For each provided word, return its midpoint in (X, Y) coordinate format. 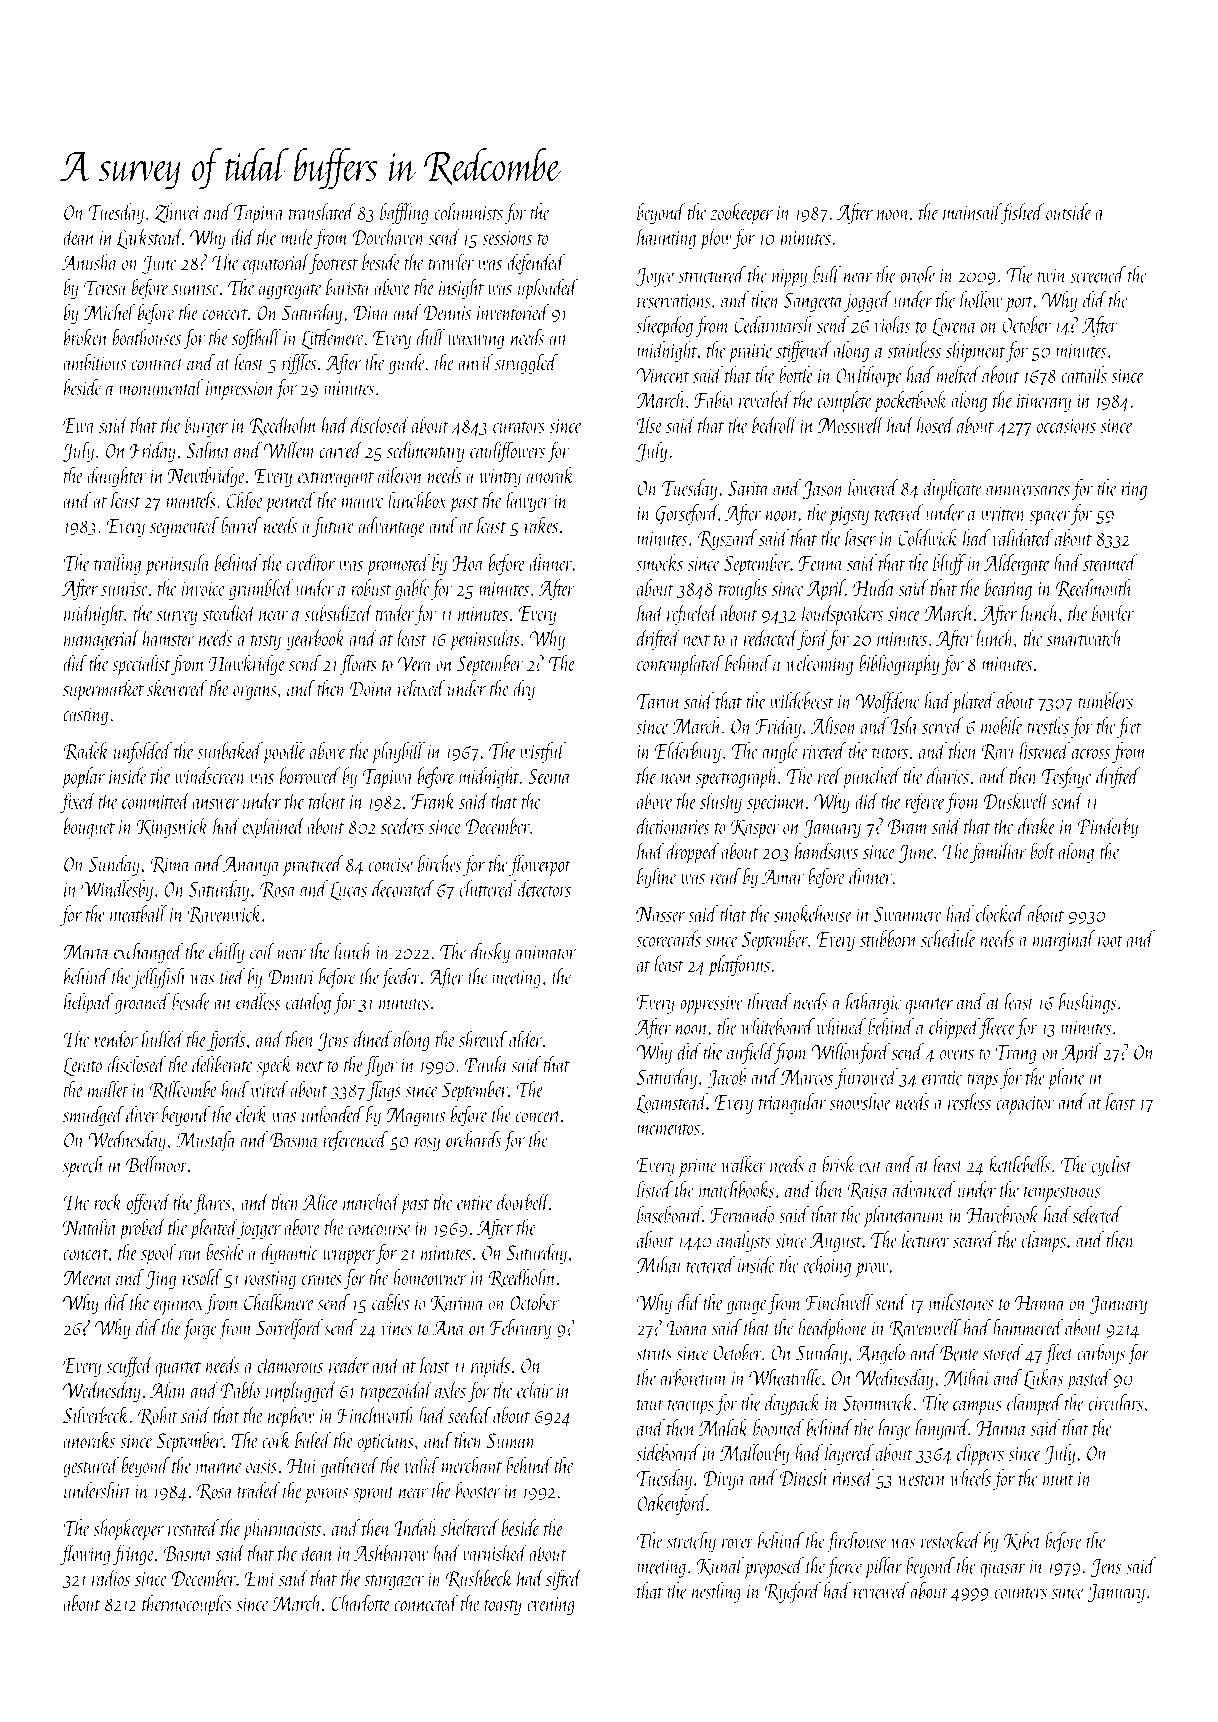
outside (1069, 211)
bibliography (899, 665)
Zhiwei (177, 213)
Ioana (688, 1328)
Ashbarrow (391, 1552)
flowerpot (540, 865)
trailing (117, 564)
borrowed (310, 775)
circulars (1115, 1402)
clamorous (290, 1364)
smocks (659, 562)
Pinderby (1107, 828)
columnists (468, 211)
